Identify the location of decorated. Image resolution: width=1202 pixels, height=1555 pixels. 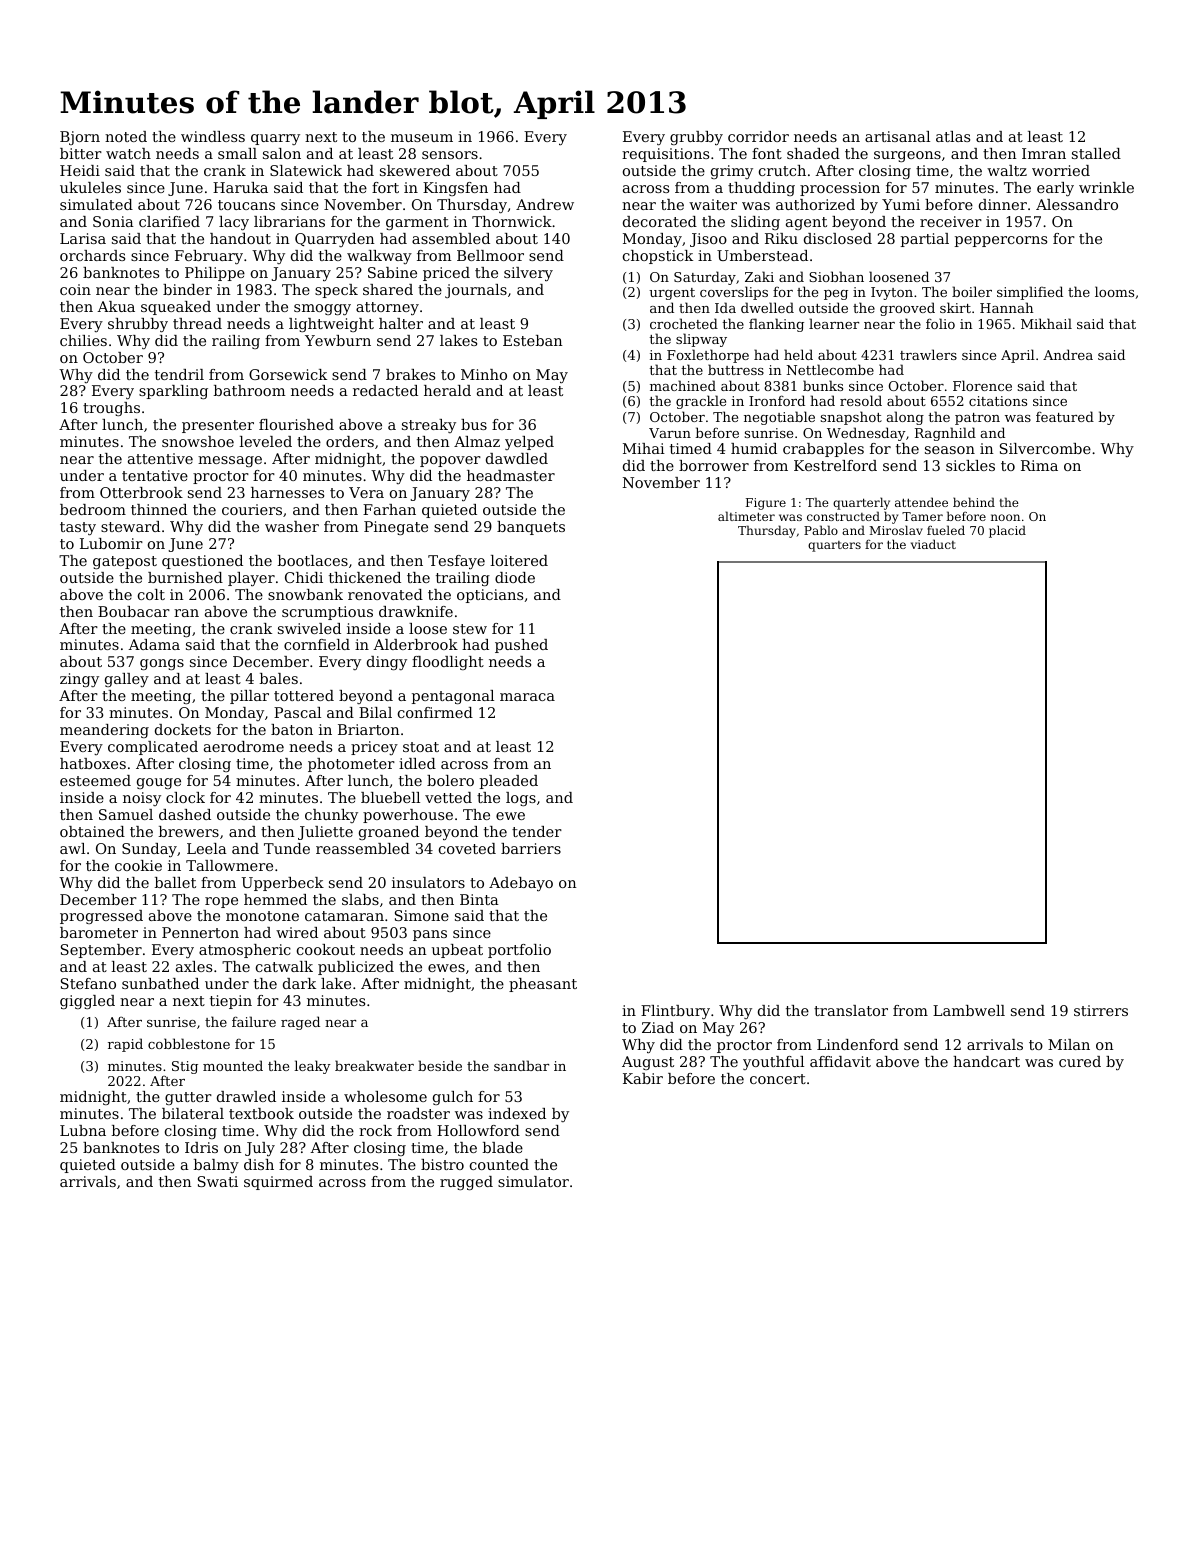
(660, 221).
